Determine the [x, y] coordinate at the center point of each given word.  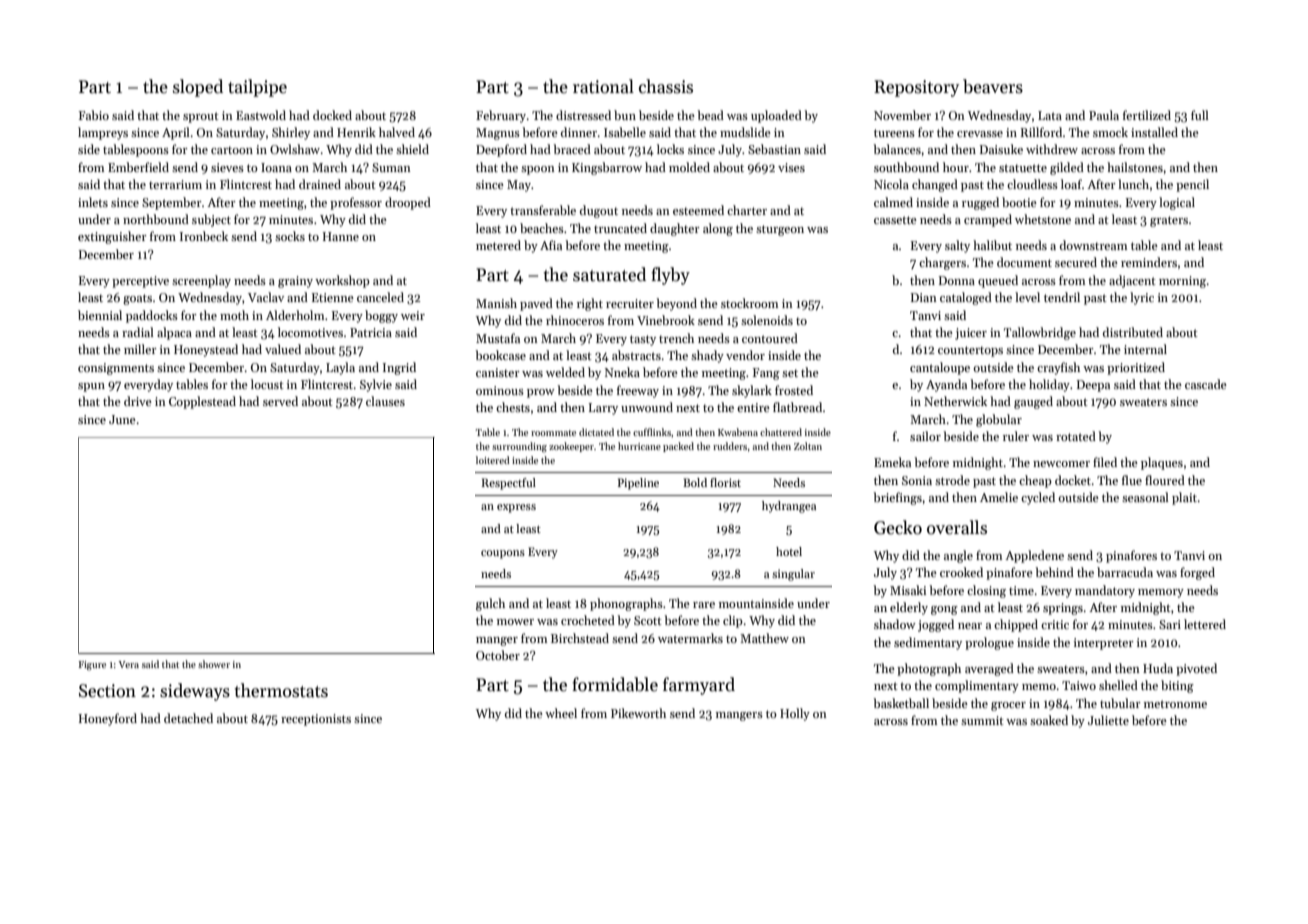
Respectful [508, 484]
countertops [970, 351]
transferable [543, 210]
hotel [789, 551]
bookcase [500, 355]
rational [603, 86]
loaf [1071, 184]
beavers [993, 86]
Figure [92, 666]
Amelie [999, 497]
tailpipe [257, 88]
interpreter [1104, 644]
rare [704, 605]
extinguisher [112, 237]
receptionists [316, 720]
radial [138, 332]
